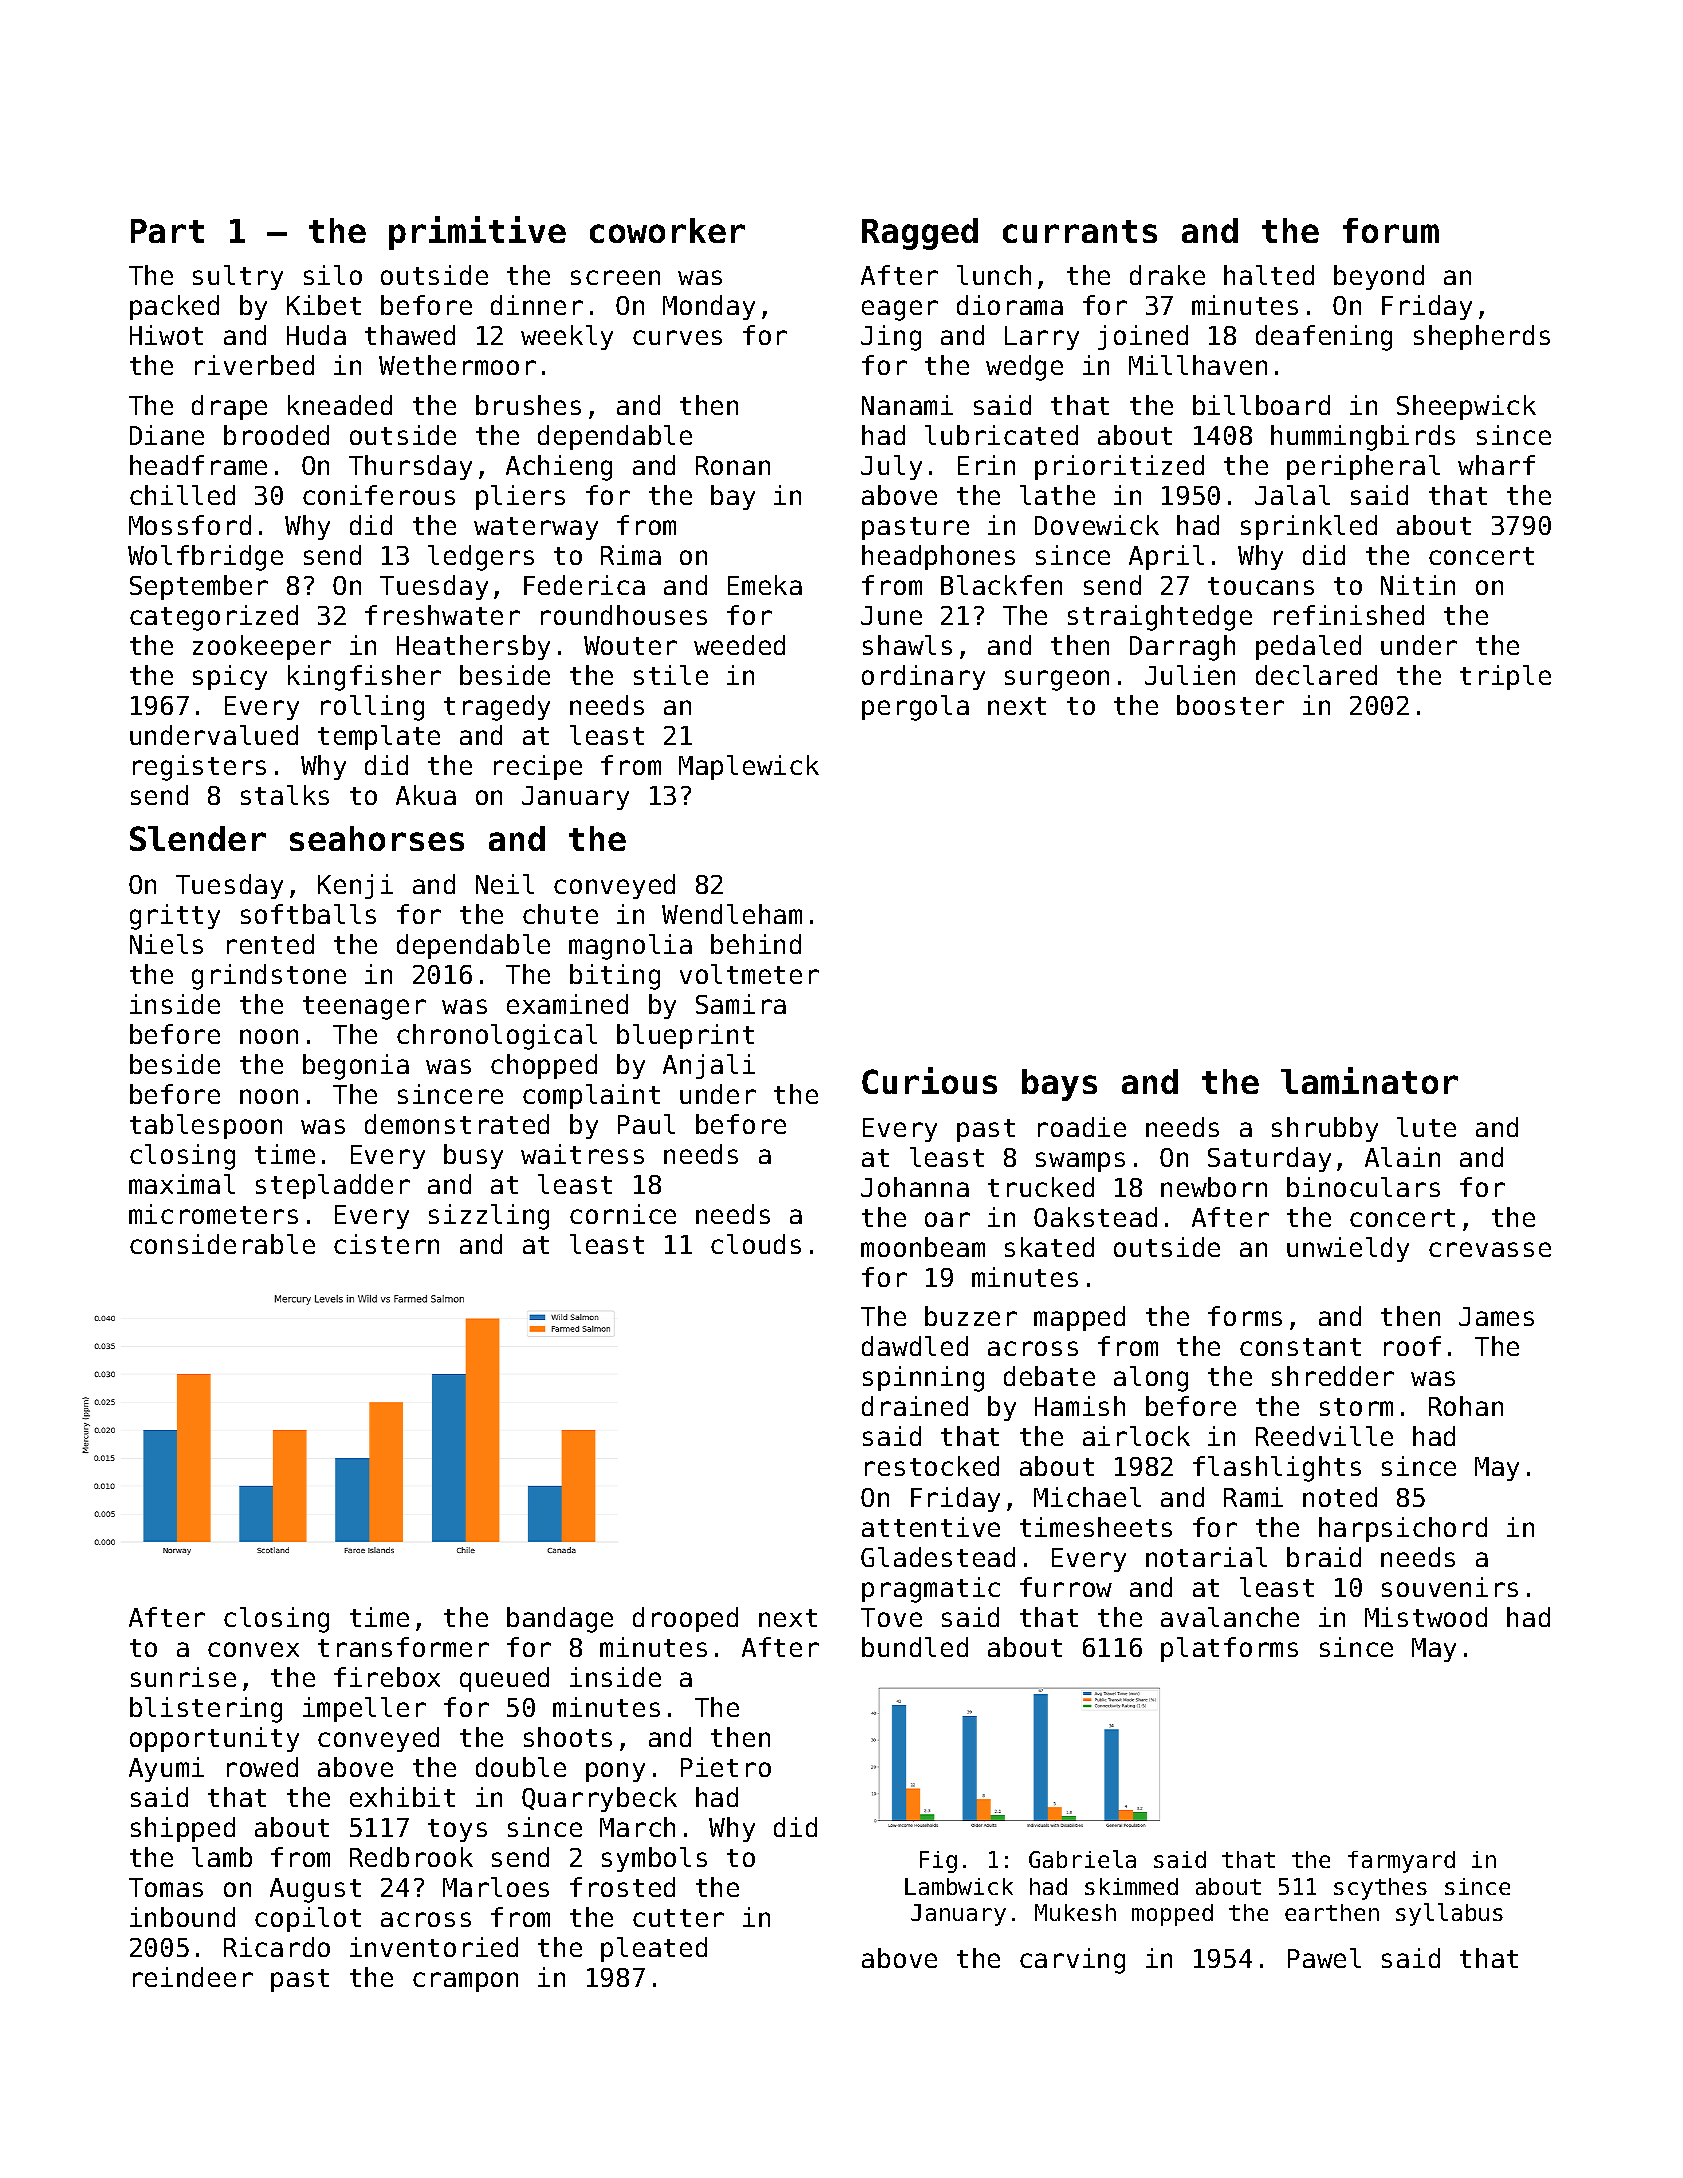 The width and height of the screenshot is (1683, 2178). Describe the element at coordinates (1356, 1407) in the screenshot. I see `storm` at that location.
